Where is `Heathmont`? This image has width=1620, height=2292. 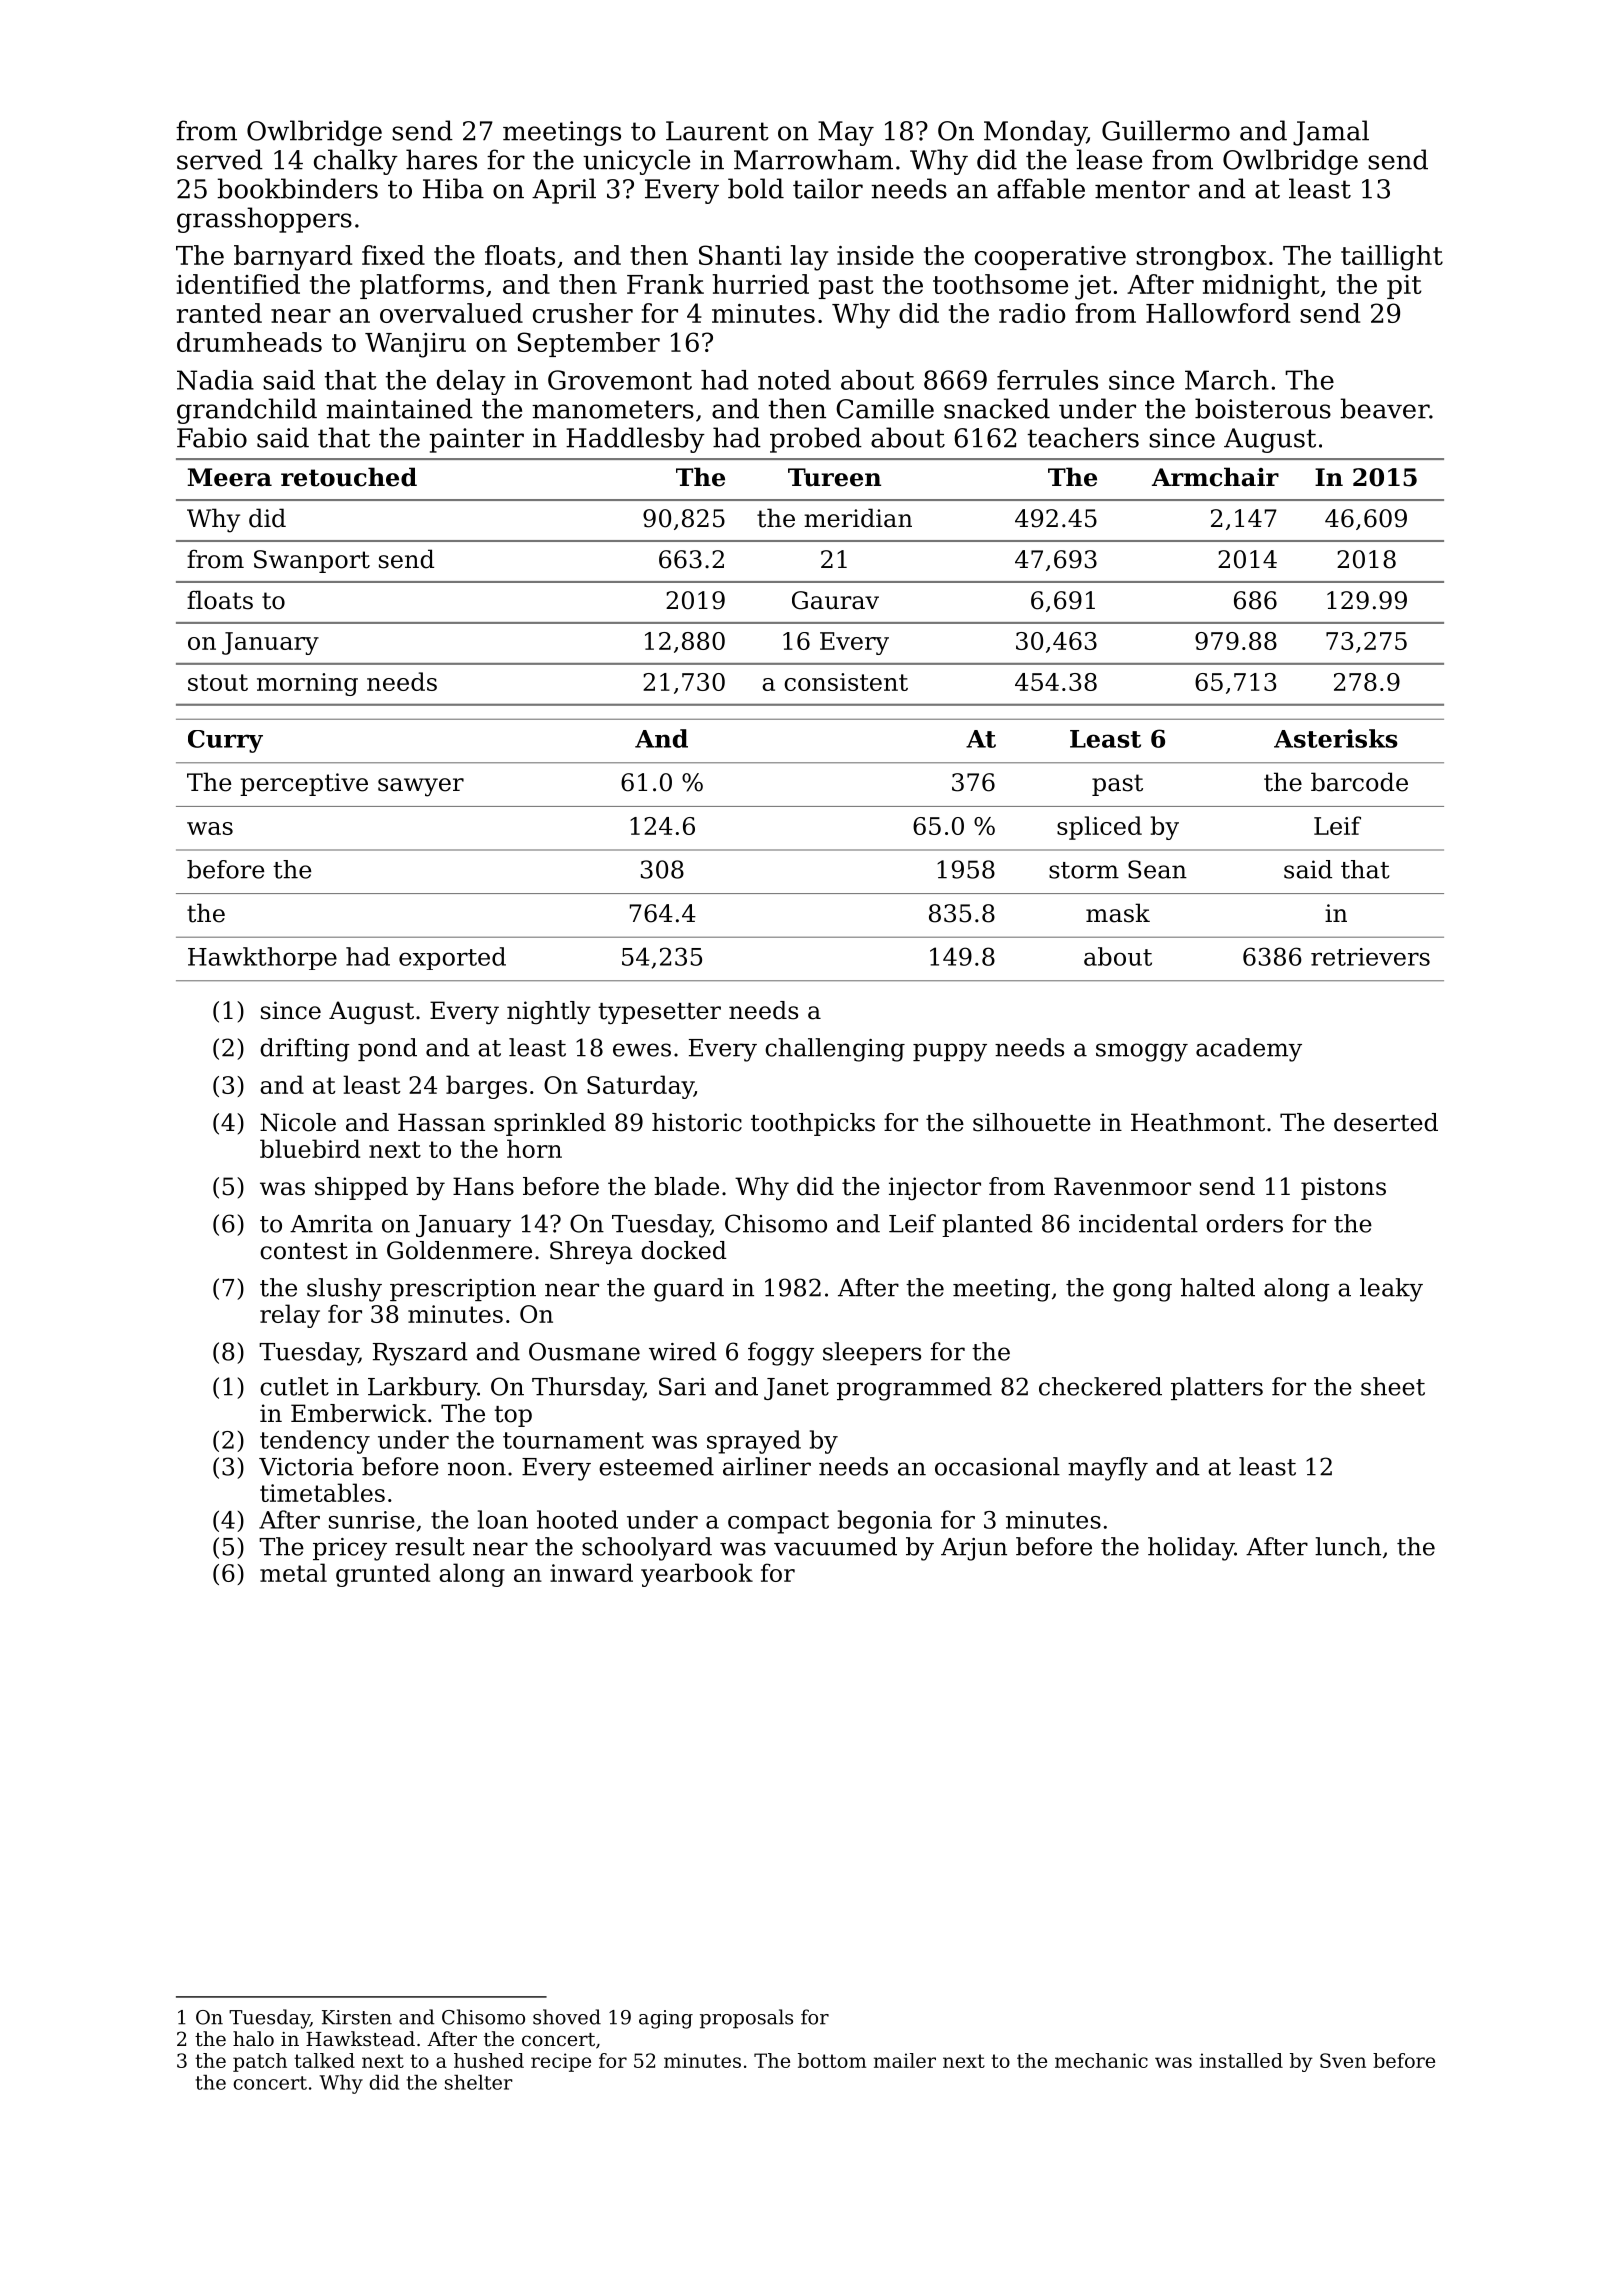
Heathmont is located at coordinates (1198, 1122).
